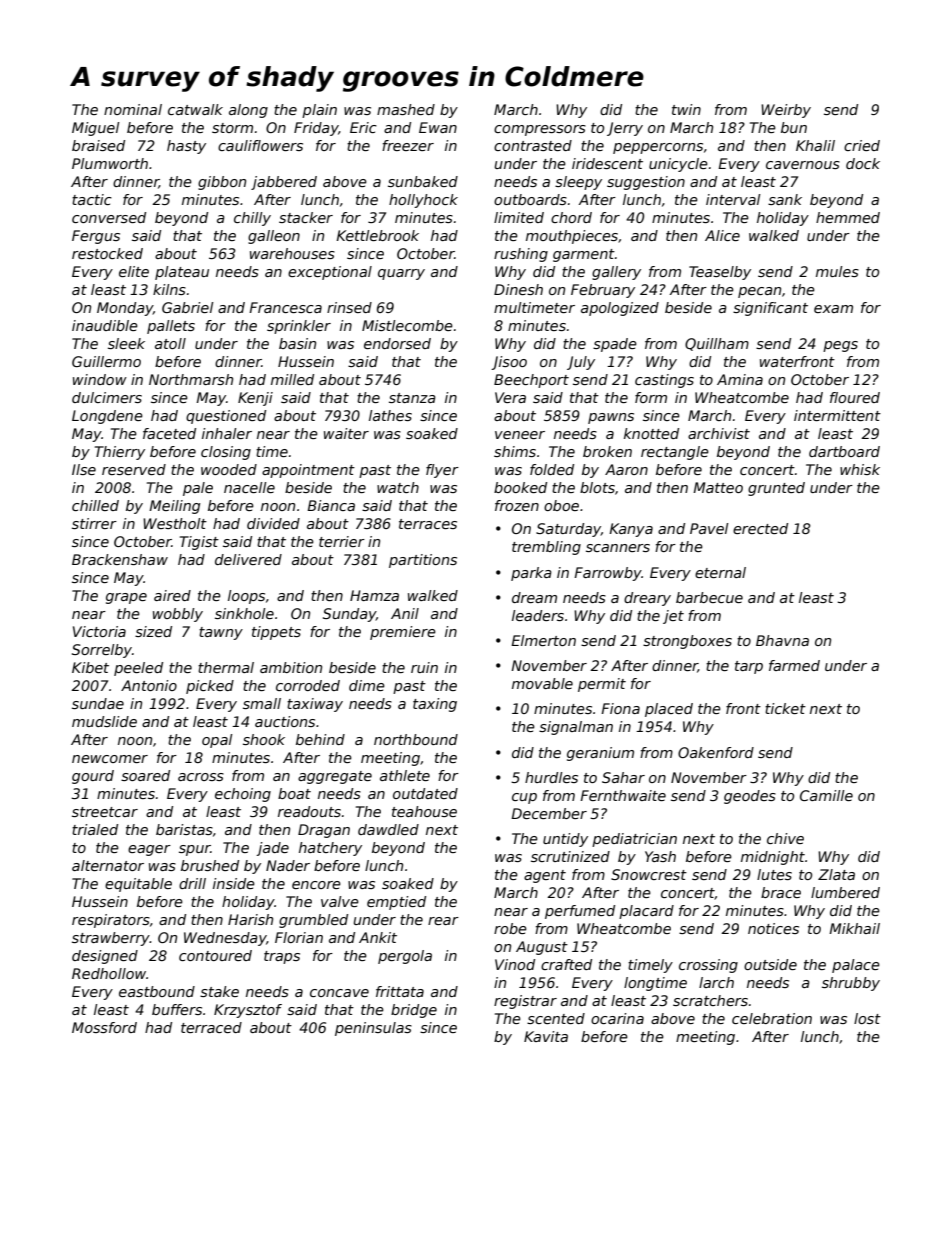 This screenshot has width=952, height=1233. Describe the element at coordinates (109, 217) in the screenshot. I see `conversed` at that location.
